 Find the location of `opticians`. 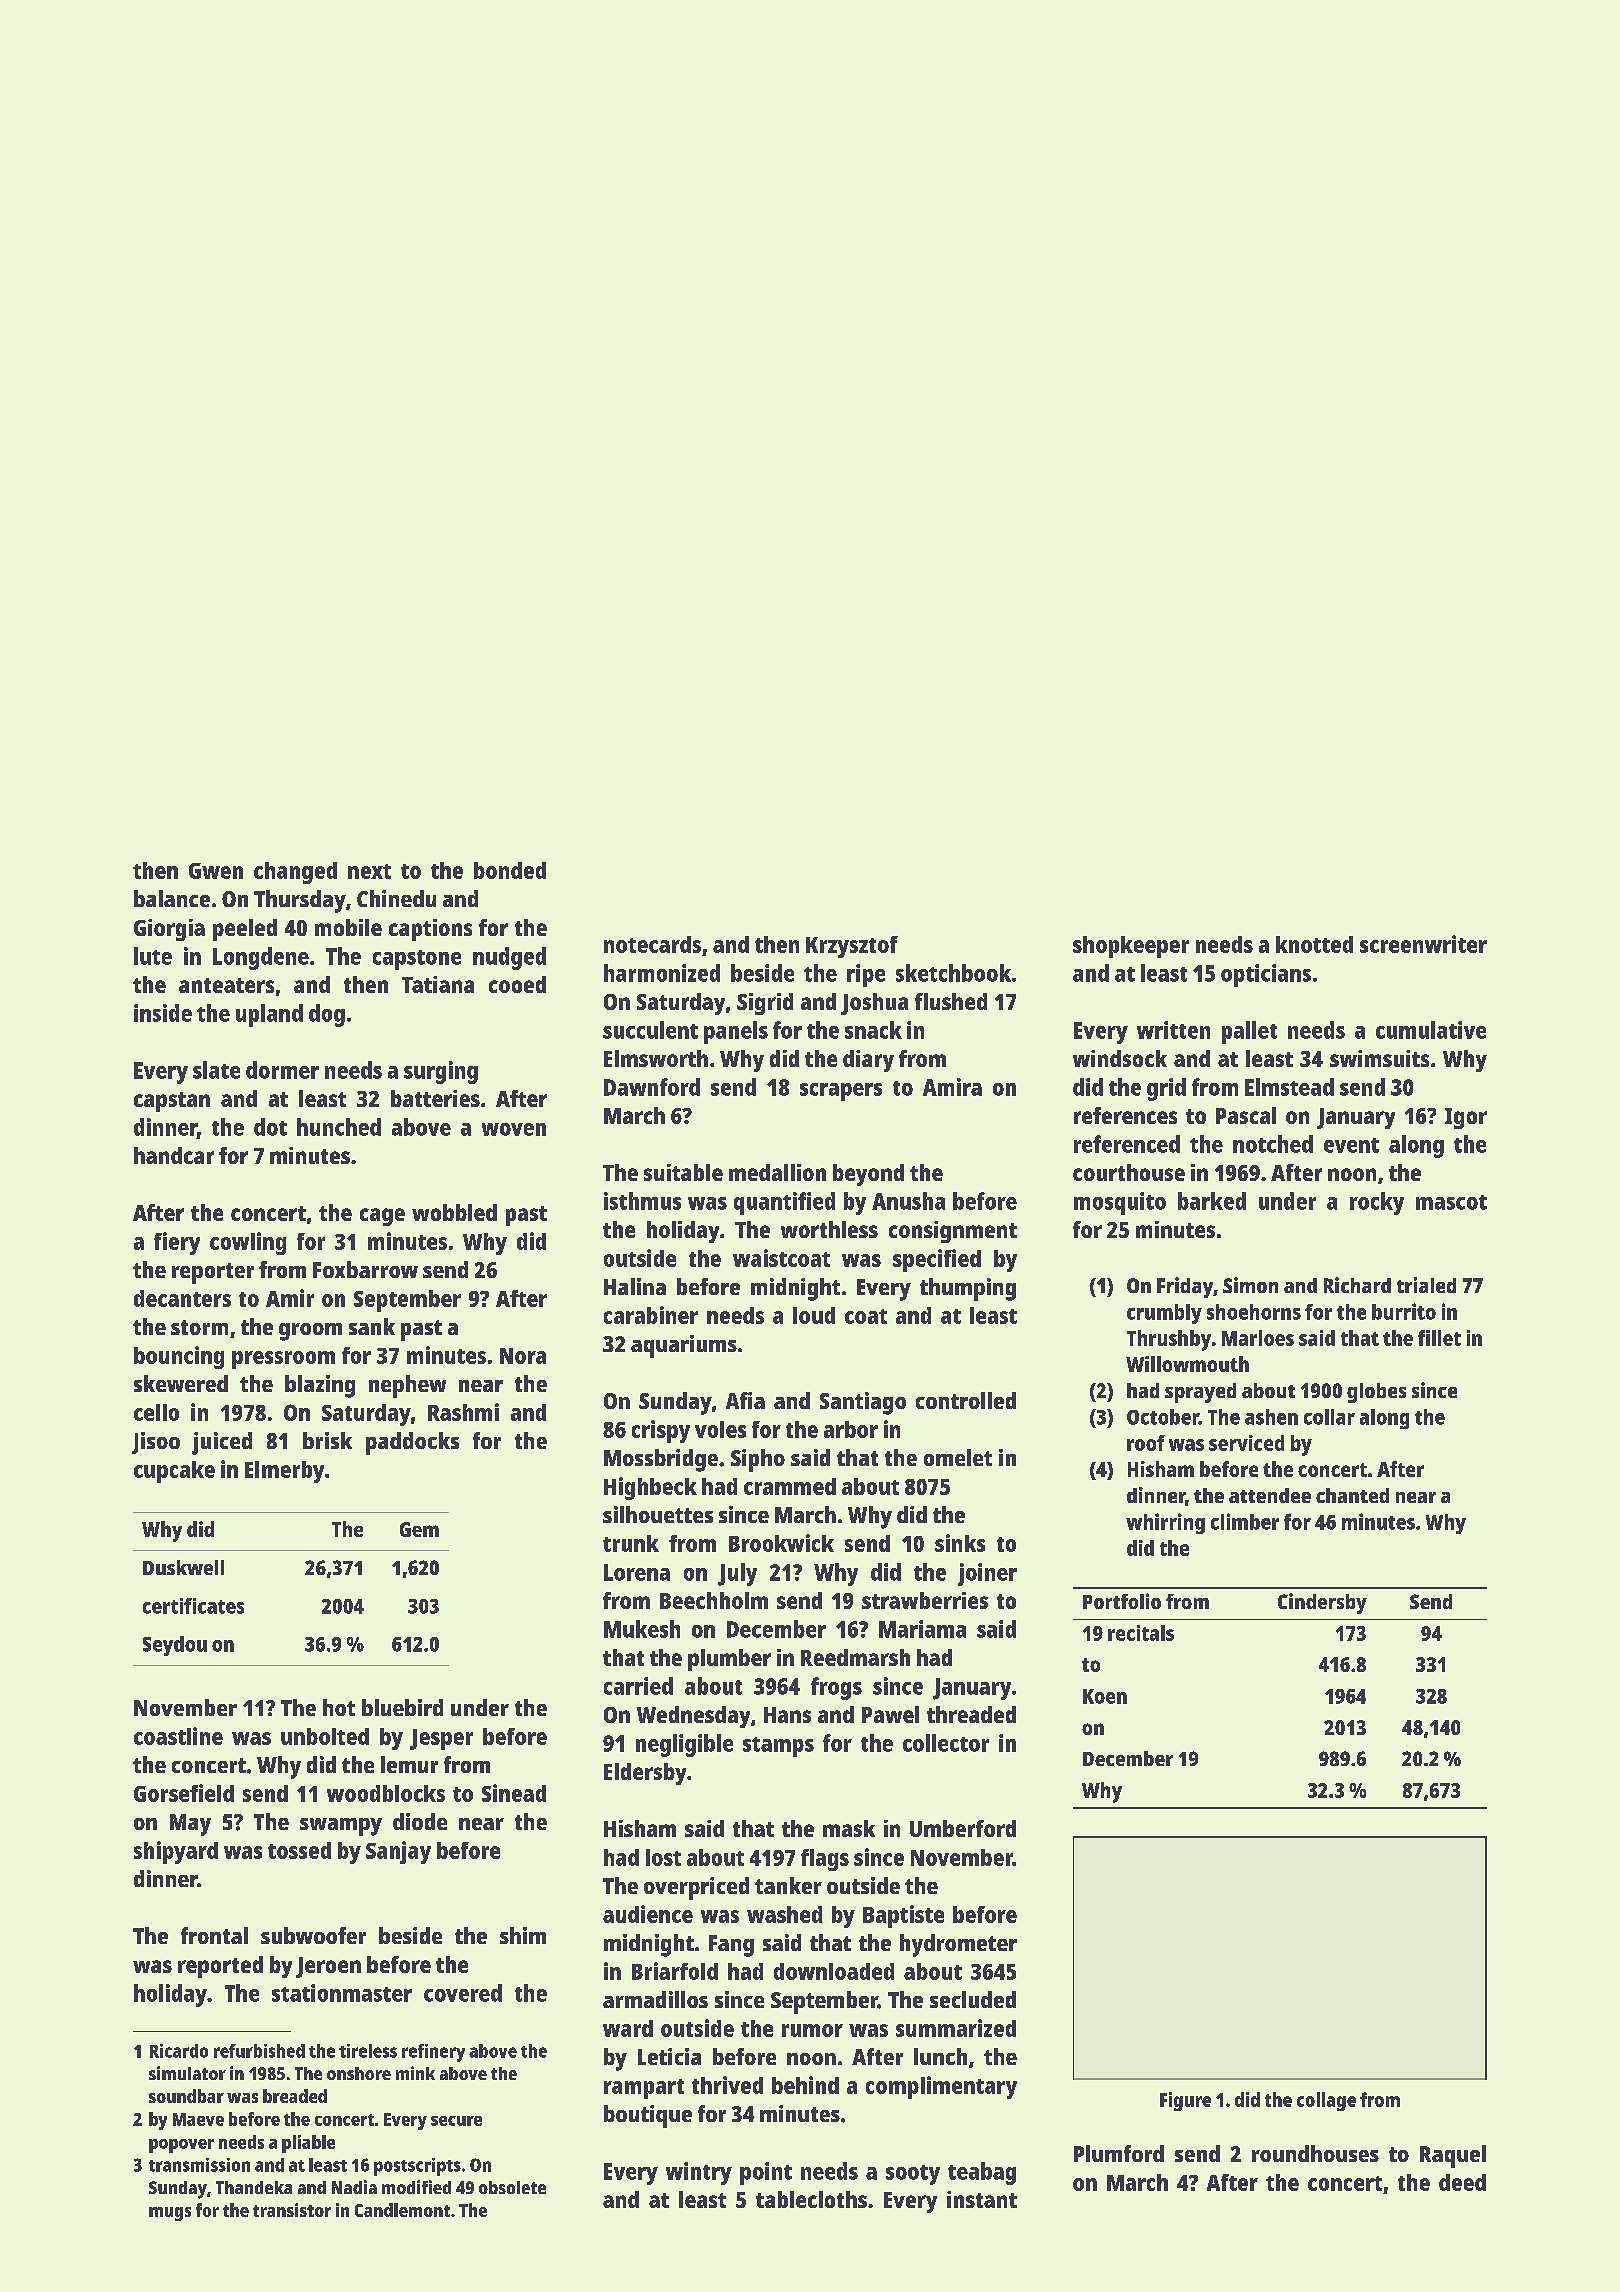

opticians is located at coordinates (1266, 975).
